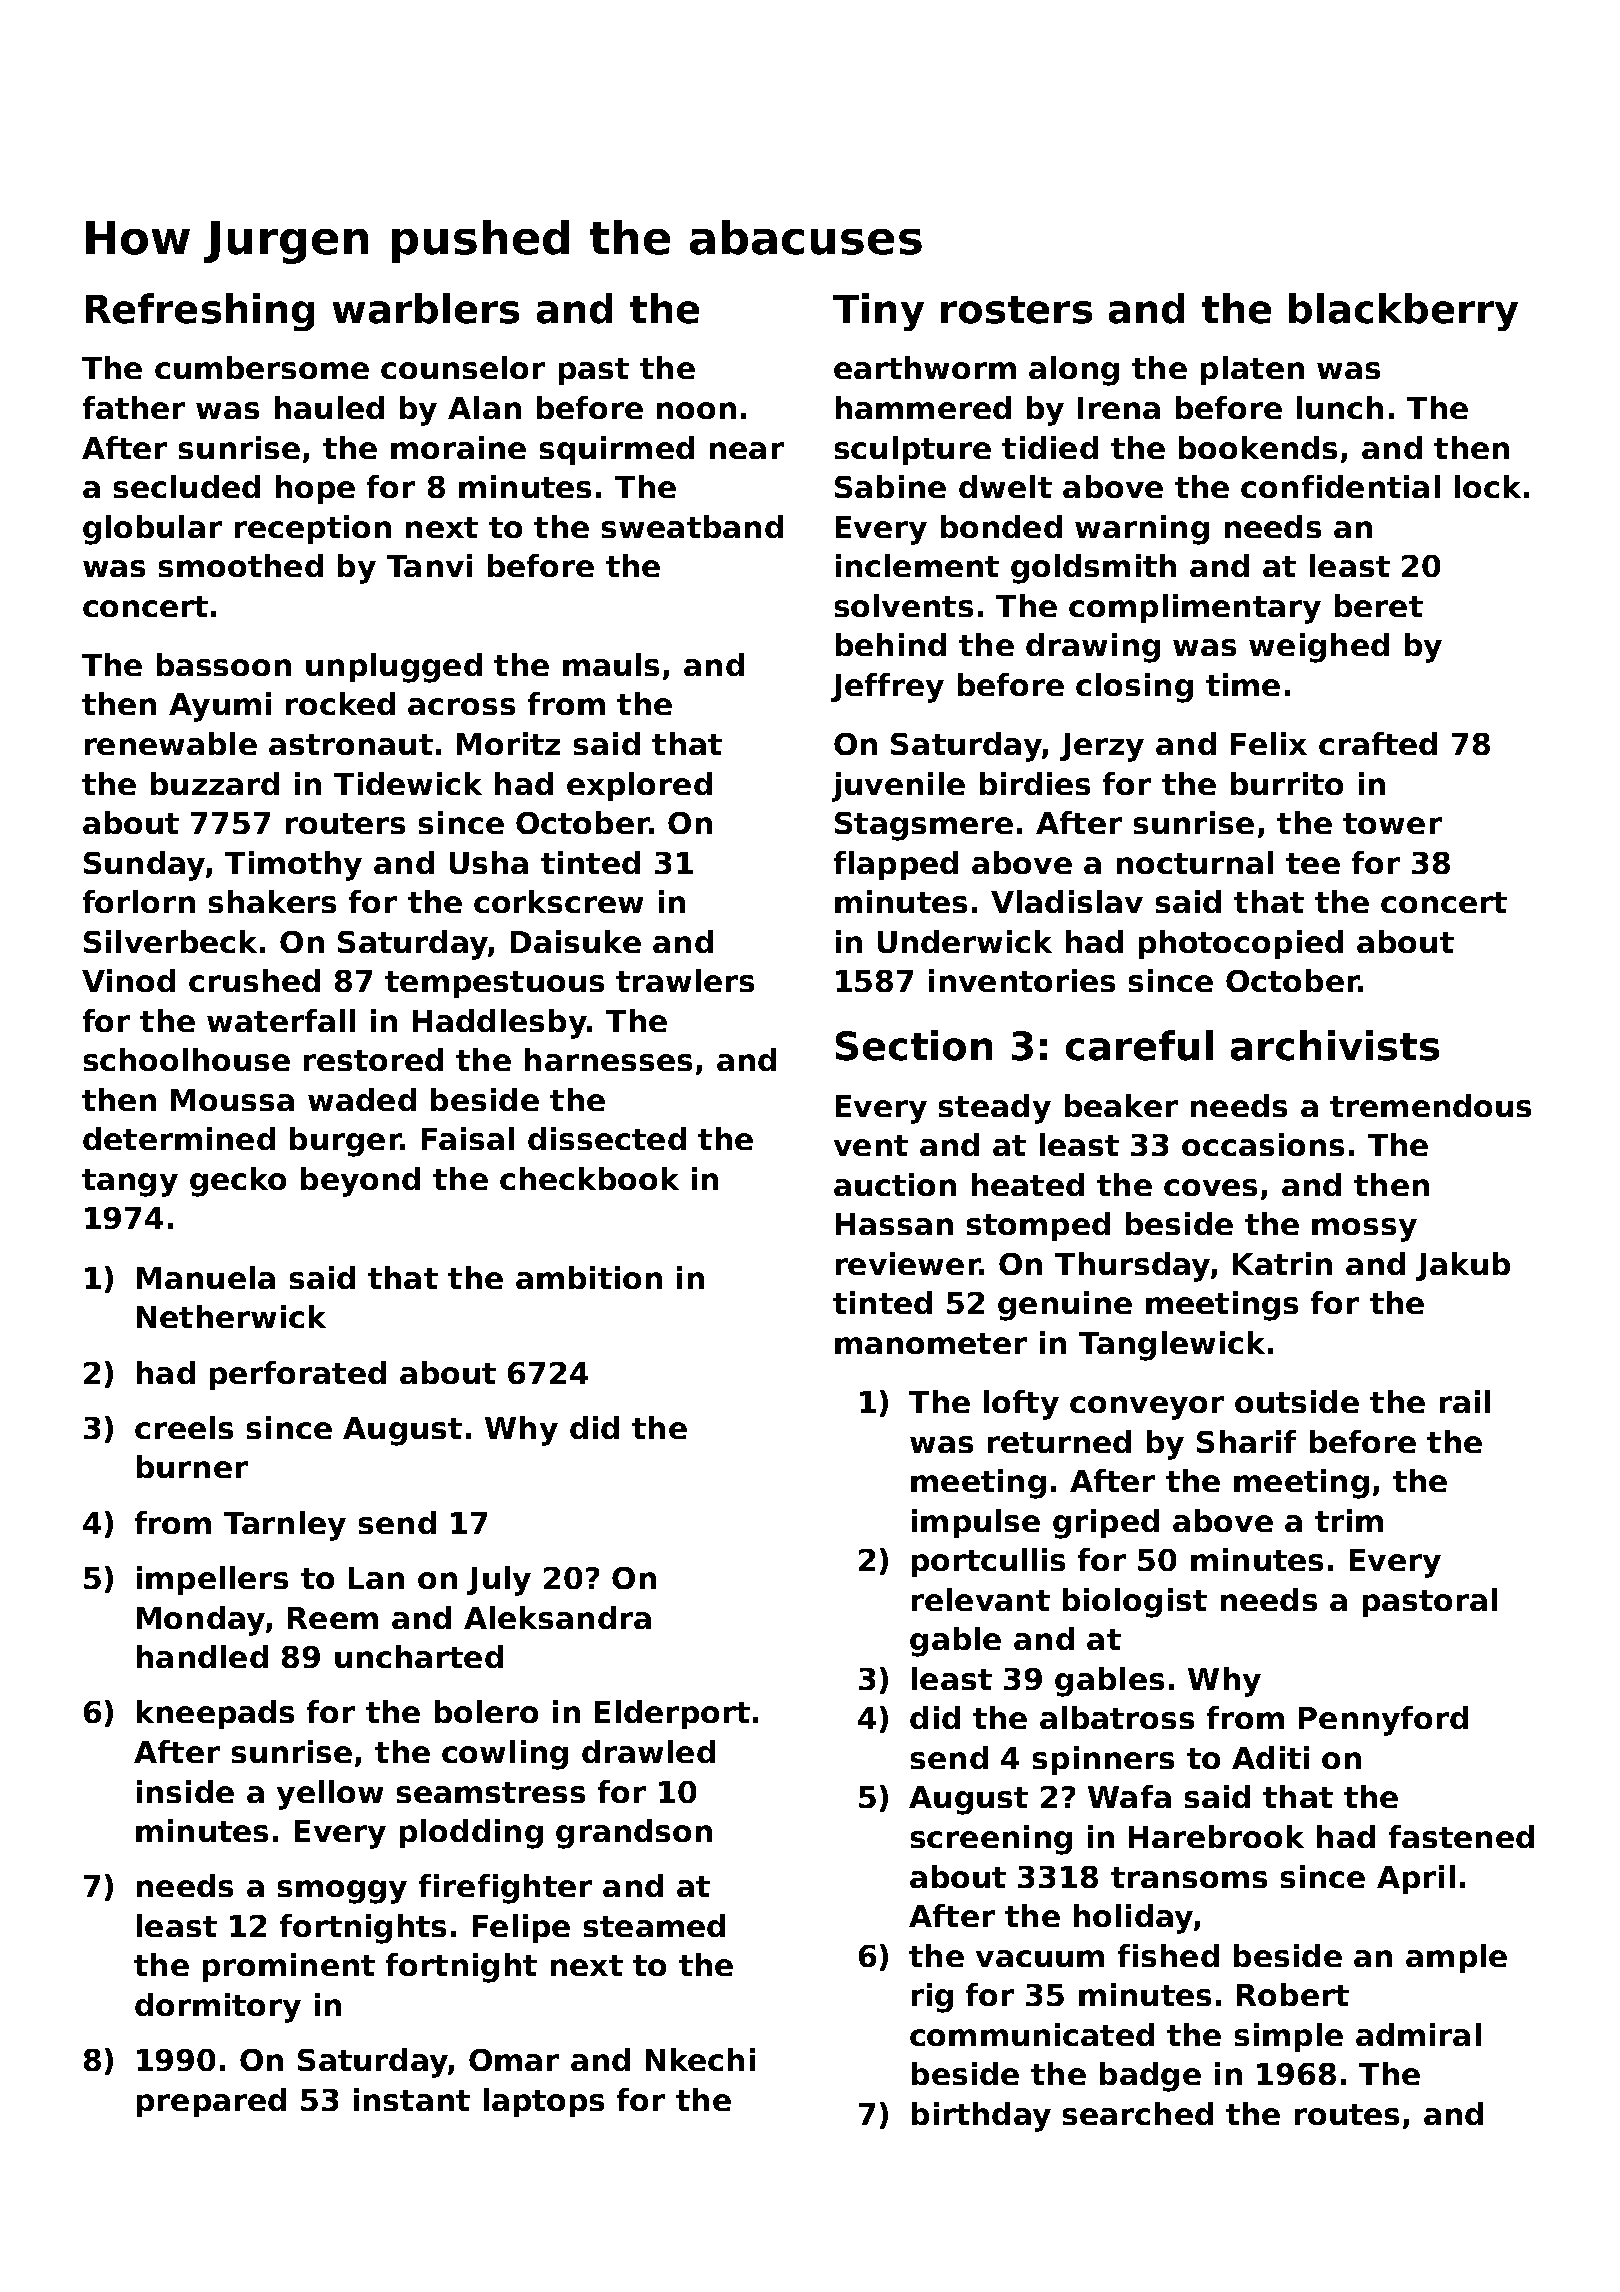 The width and height of the document is (1620, 2292). What do you see at coordinates (231, 1316) in the document?
I see `Netherwick` at bounding box center [231, 1316].
